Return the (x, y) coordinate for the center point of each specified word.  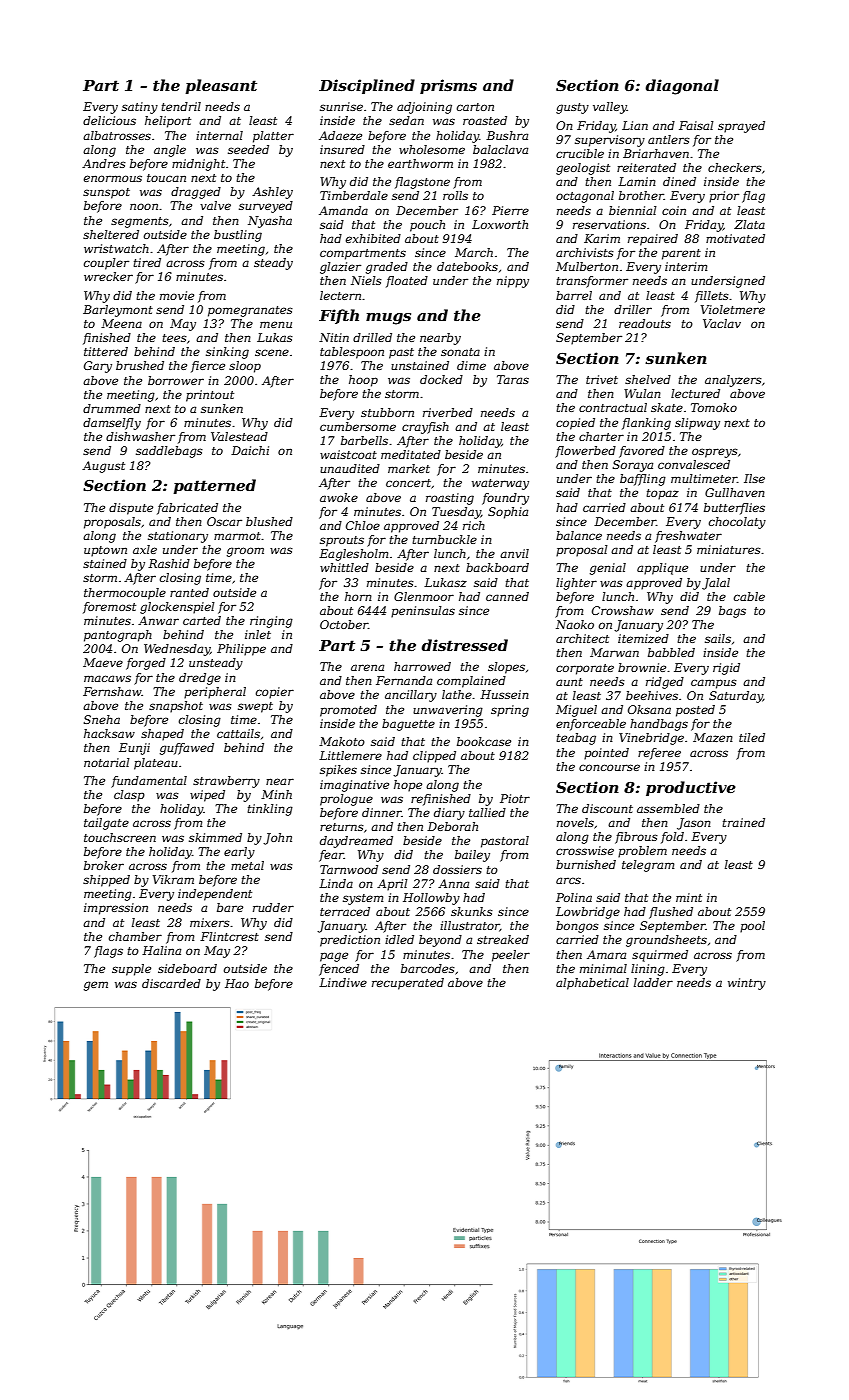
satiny (140, 108)
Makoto (342, 741)
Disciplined (367, 86)
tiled (752, 737)
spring (510, 711)
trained (743, 822)
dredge (200, 679)
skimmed (215, 837)
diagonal (682, 87)
